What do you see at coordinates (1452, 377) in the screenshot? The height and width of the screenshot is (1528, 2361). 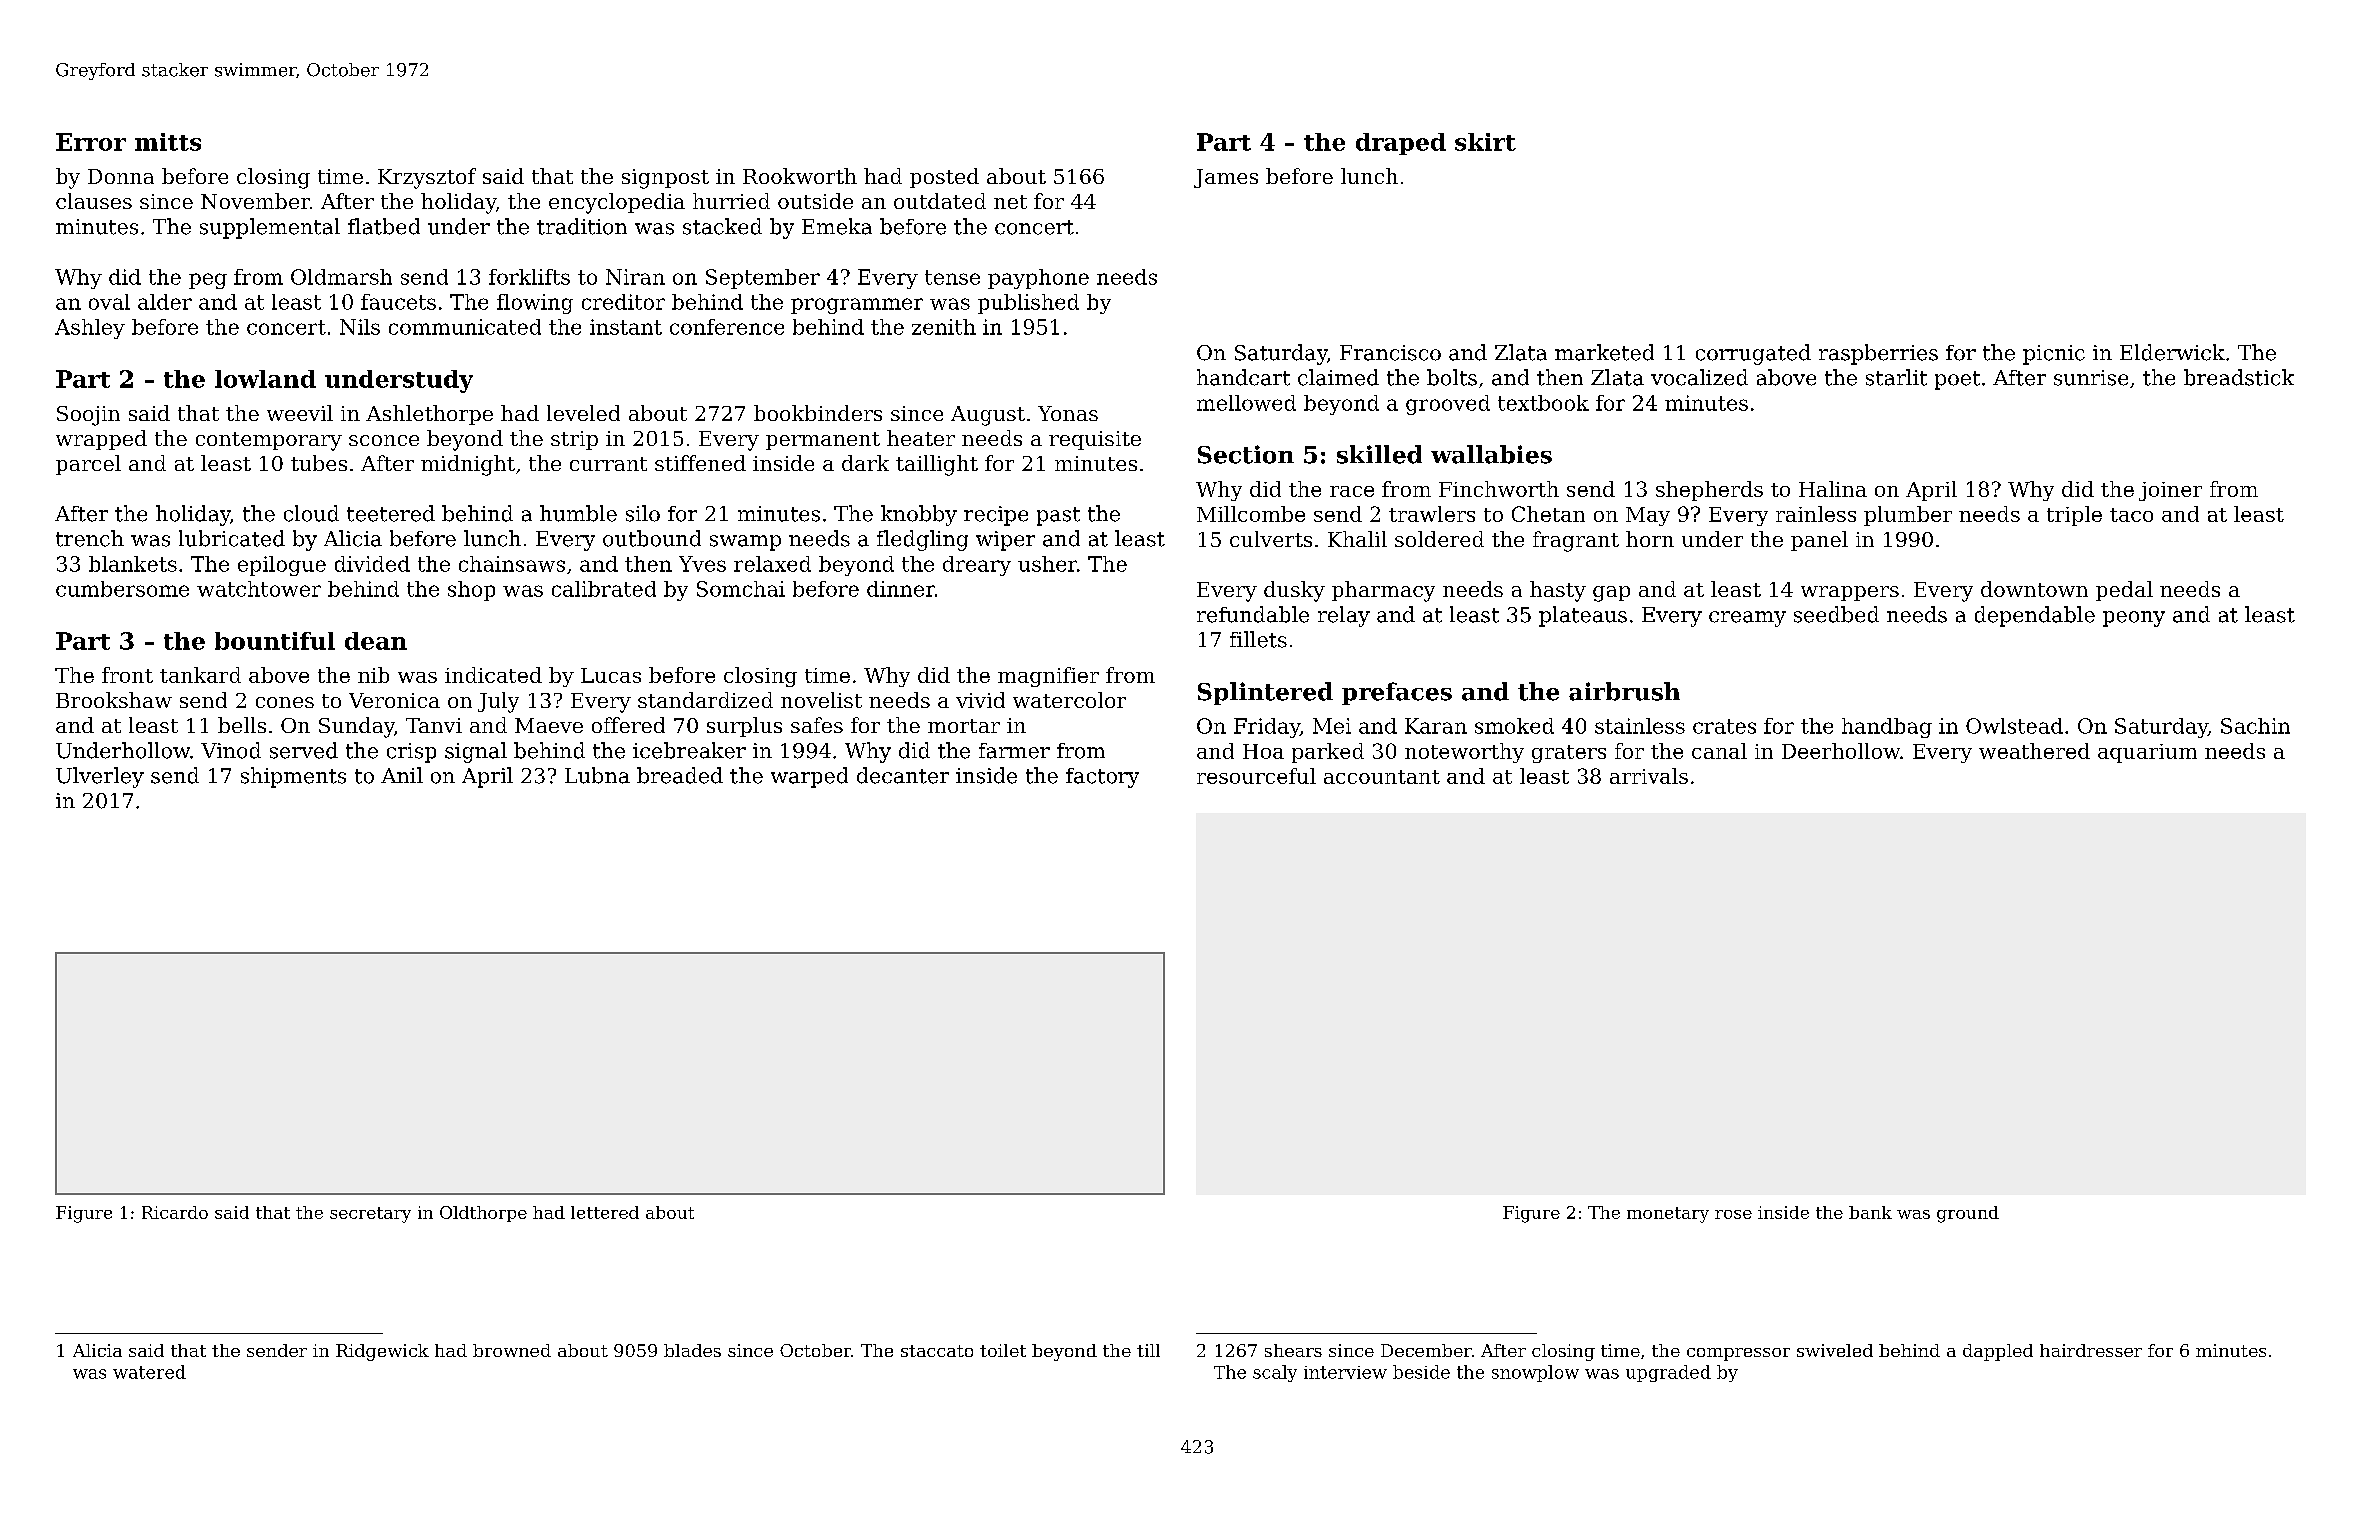 I see `bolts` at bounding box center [1452, 377].
